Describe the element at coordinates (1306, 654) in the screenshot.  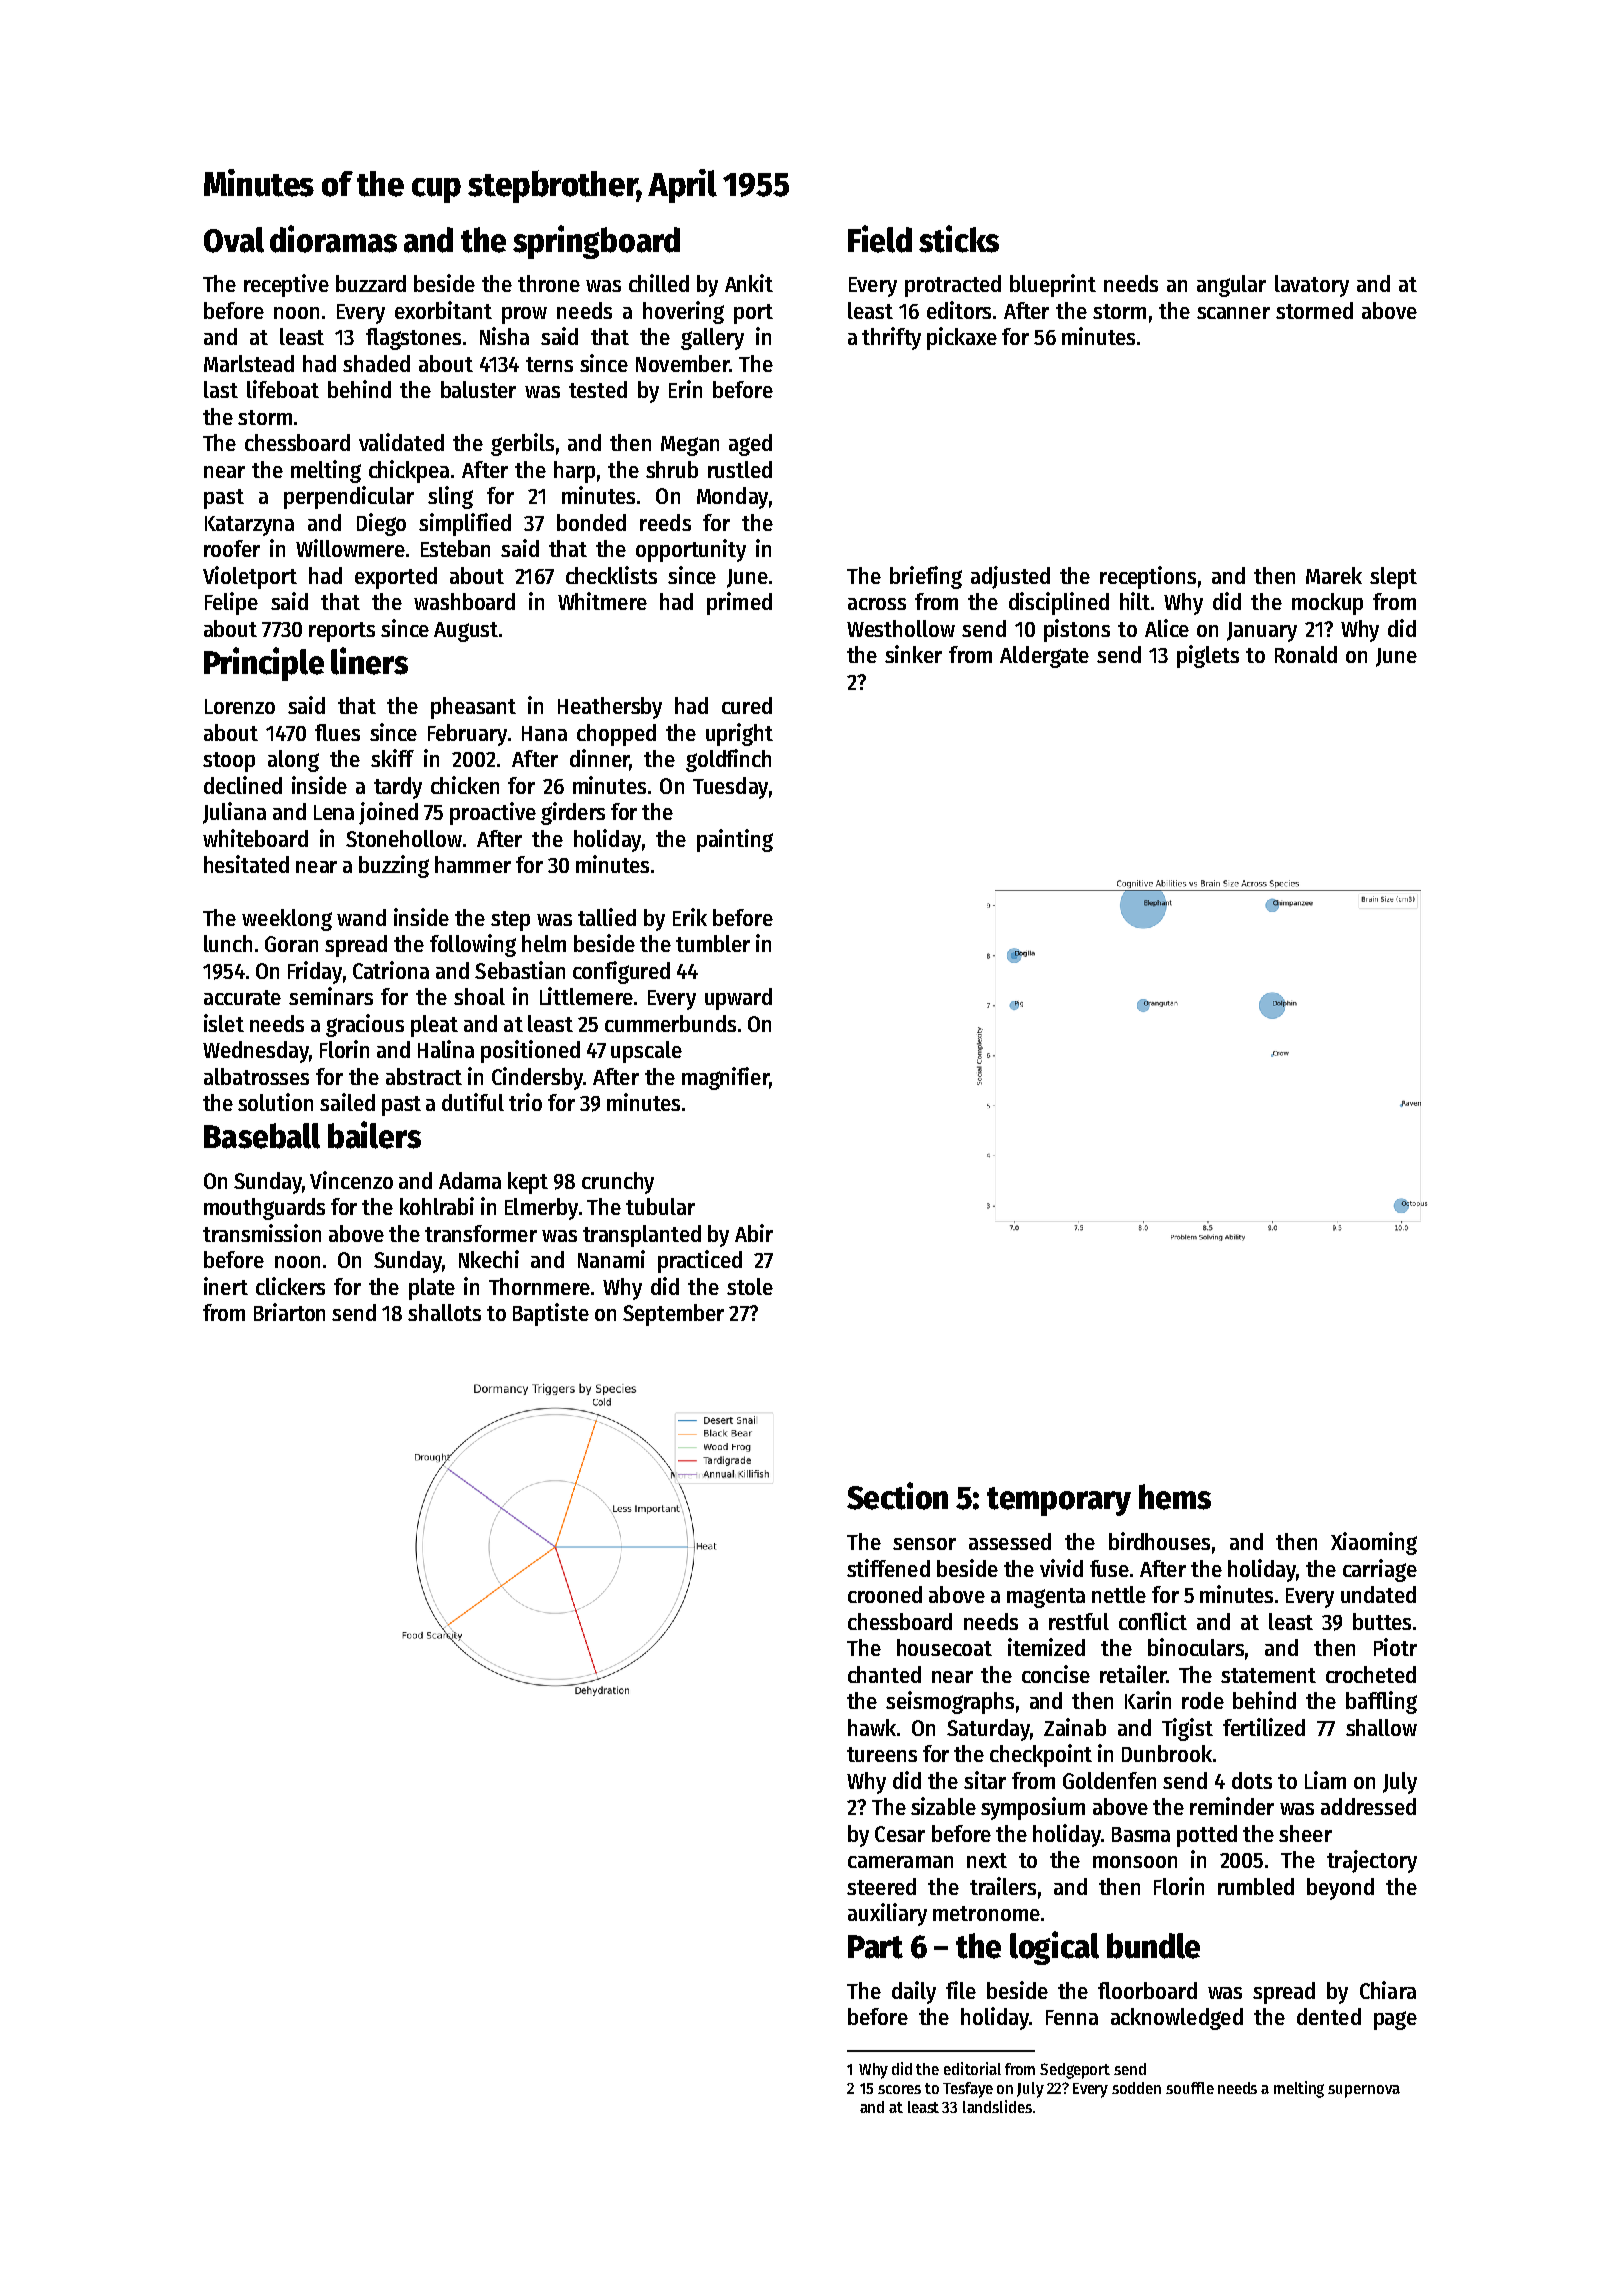
I see `Ronald` at that location.
